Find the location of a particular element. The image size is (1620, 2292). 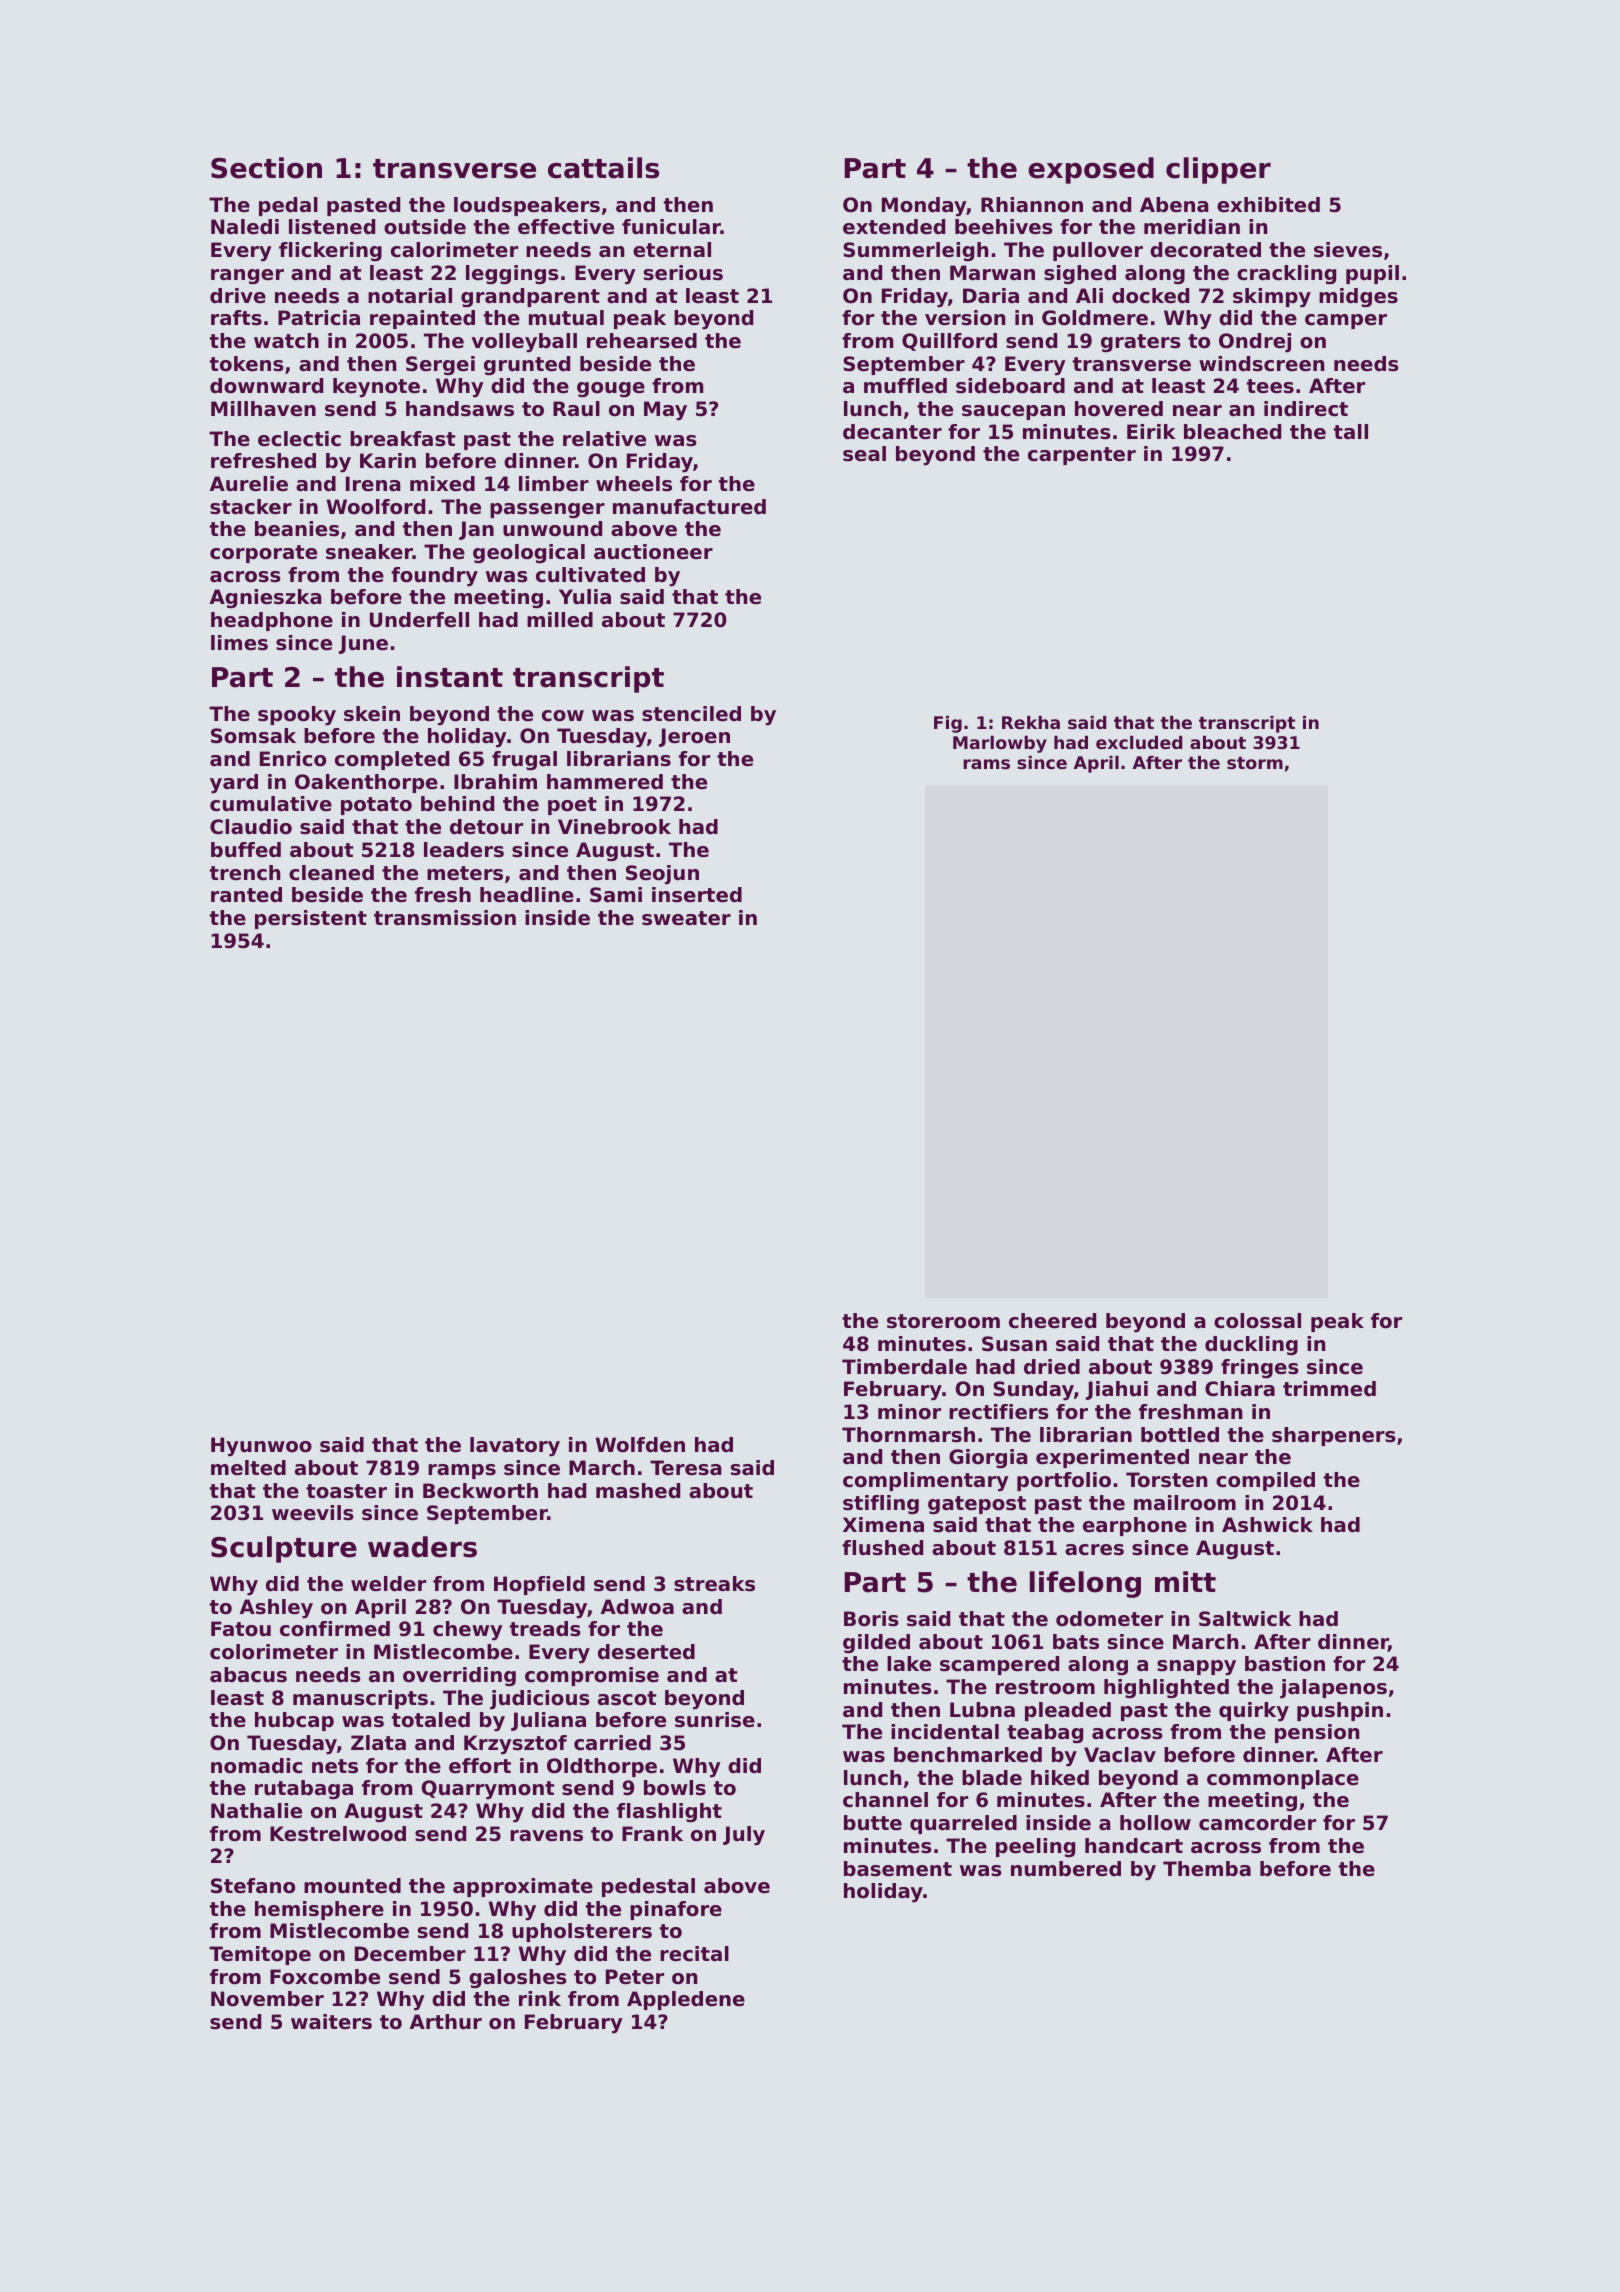

camcorder is located at coordinates (1257, 1823).
